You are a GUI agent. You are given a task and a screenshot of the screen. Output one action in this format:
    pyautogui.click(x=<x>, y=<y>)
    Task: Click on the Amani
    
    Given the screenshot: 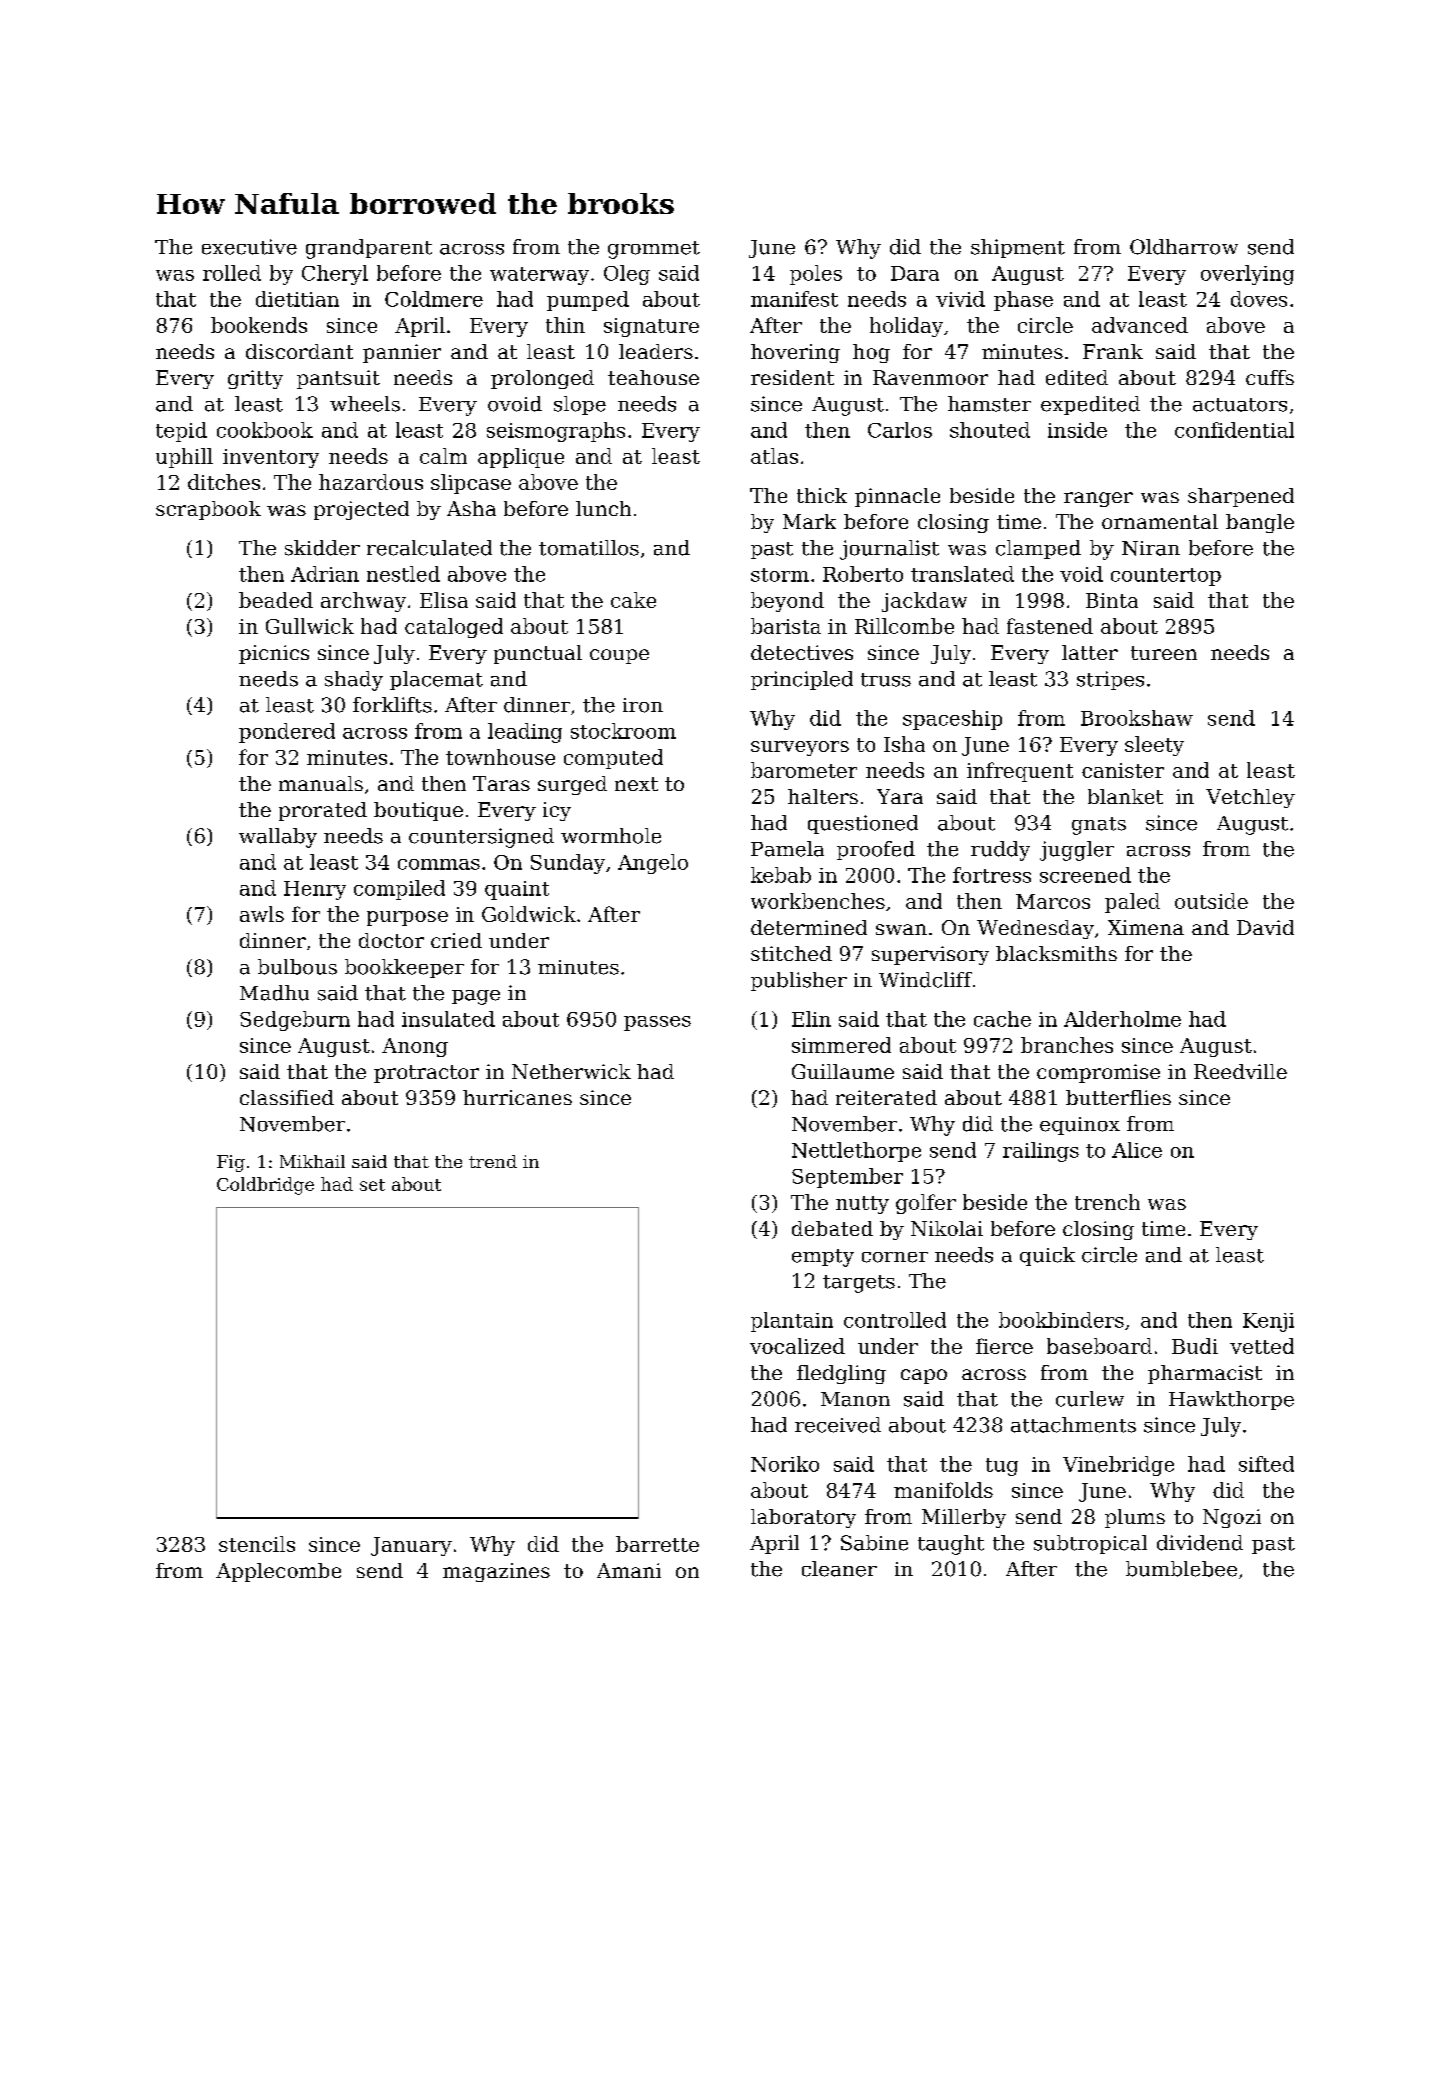 What is the action you would take?
    pyautogui.click(x=629, y=1570)
